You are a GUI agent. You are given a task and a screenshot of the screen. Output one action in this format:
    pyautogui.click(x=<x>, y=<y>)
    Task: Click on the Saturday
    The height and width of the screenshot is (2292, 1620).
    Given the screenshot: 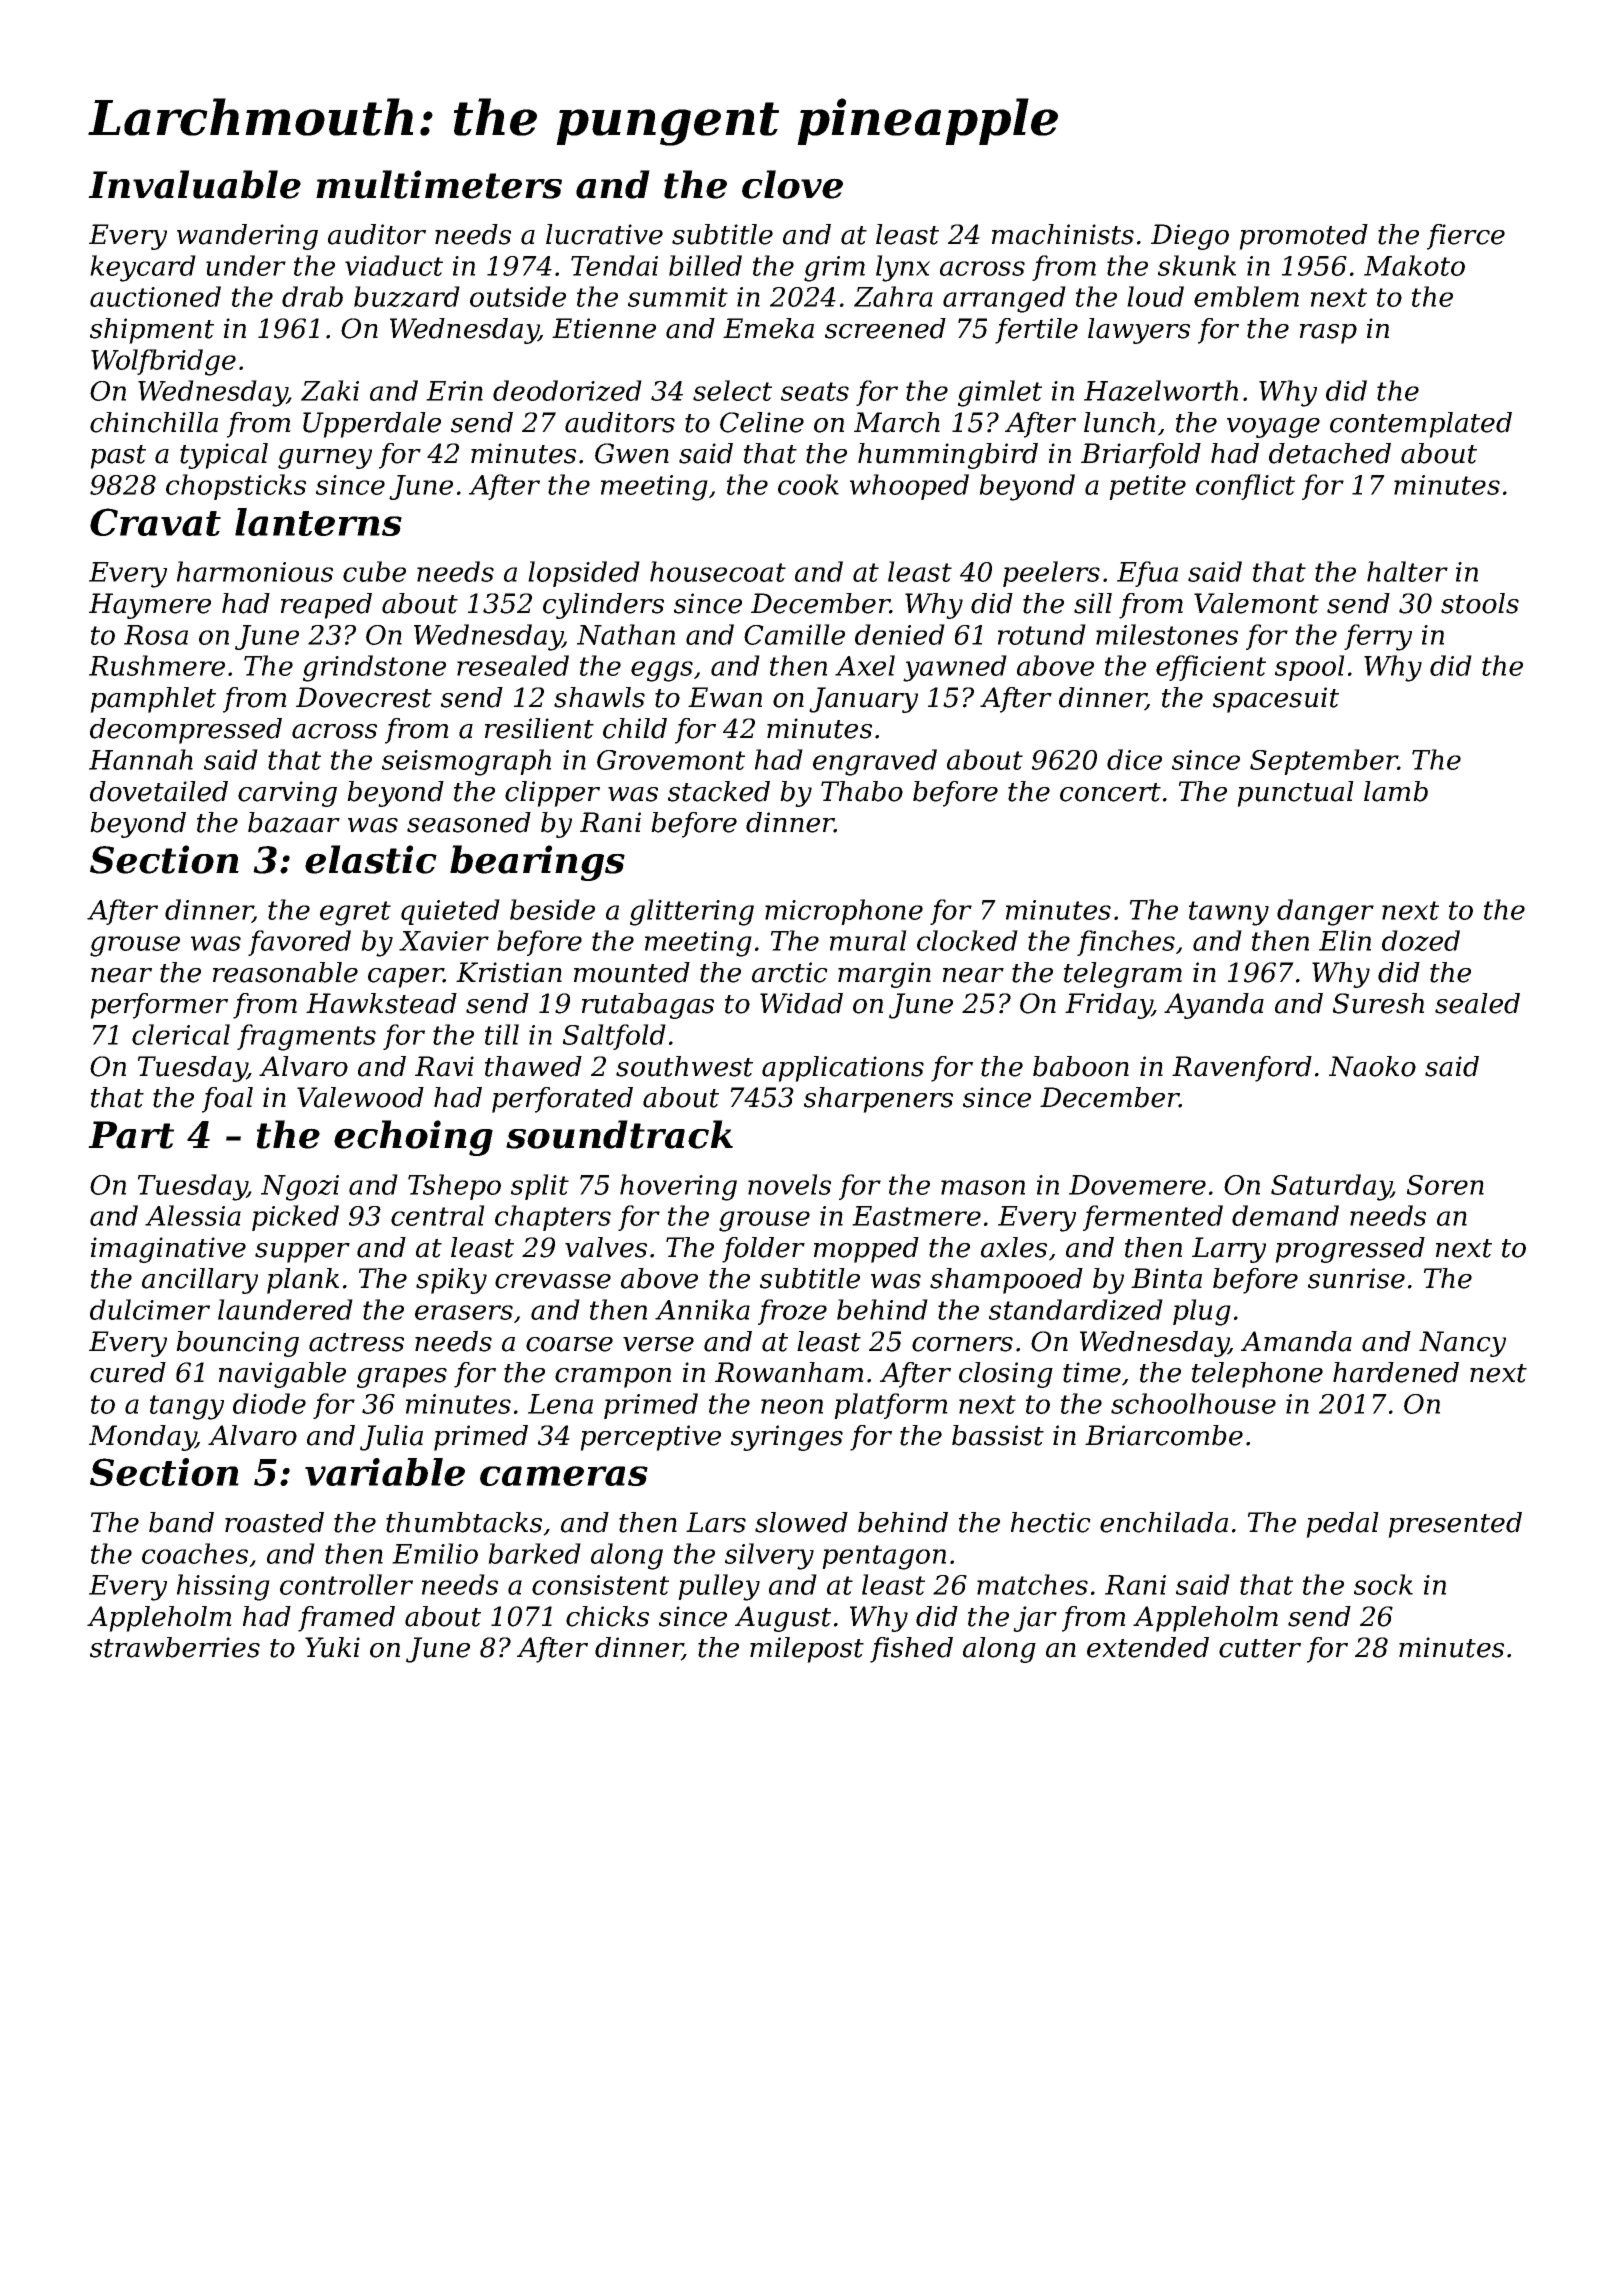 What is the action you would take?
    pyautogui.click(x=1331, y=1187)
